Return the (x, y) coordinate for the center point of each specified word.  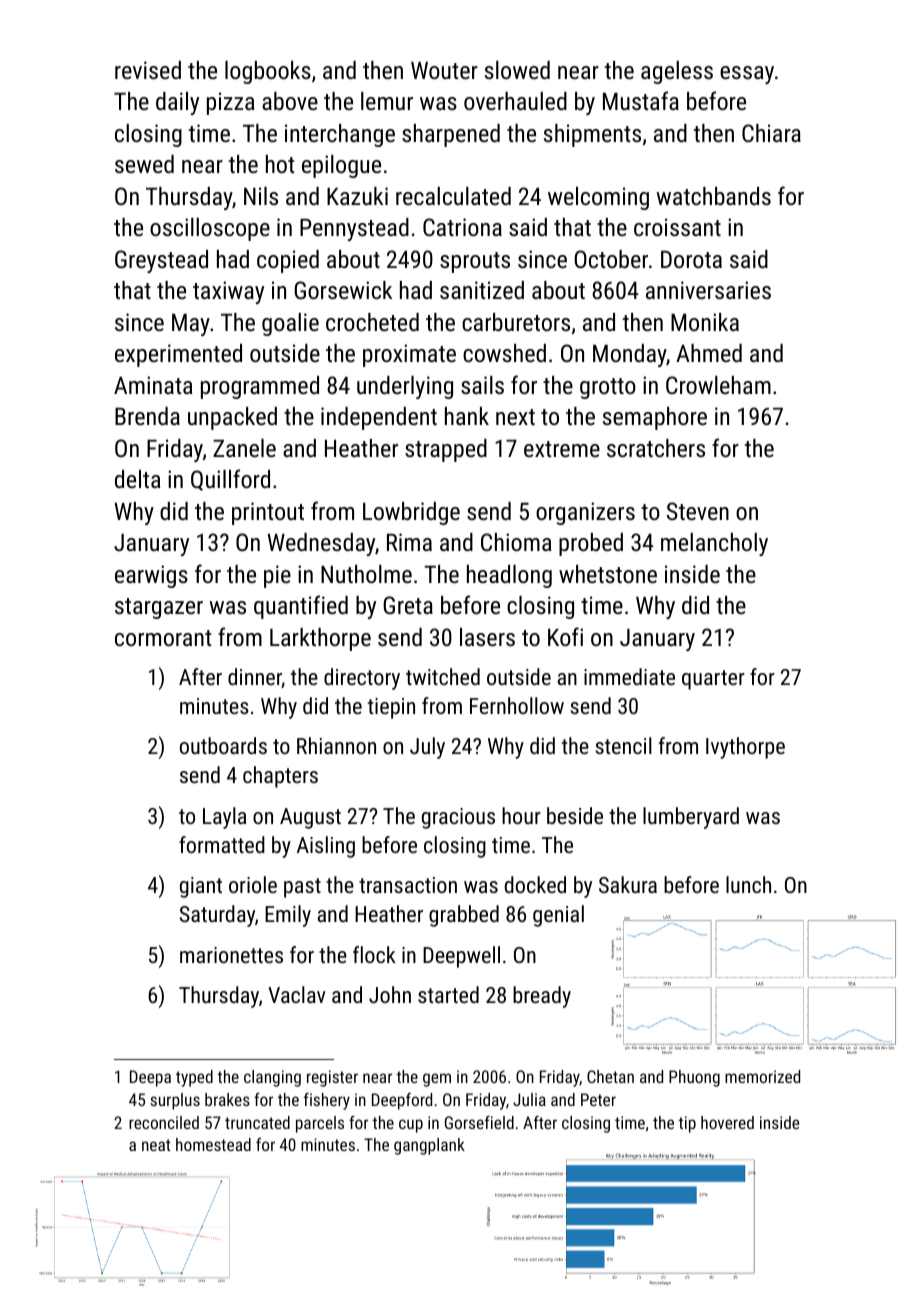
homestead (213, 1144)
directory (362, 679)
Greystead (161, 261)
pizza (230, 103)
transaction (408, 885)
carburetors (516, 322)
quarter (713, 680)
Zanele (244, 448)
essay (747, 75)
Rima (409, 542)
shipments (592, 135)
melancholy (714, 544)
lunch (748, 884)
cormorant (163, 638)
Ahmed (709, 353)
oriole (253, 884)
